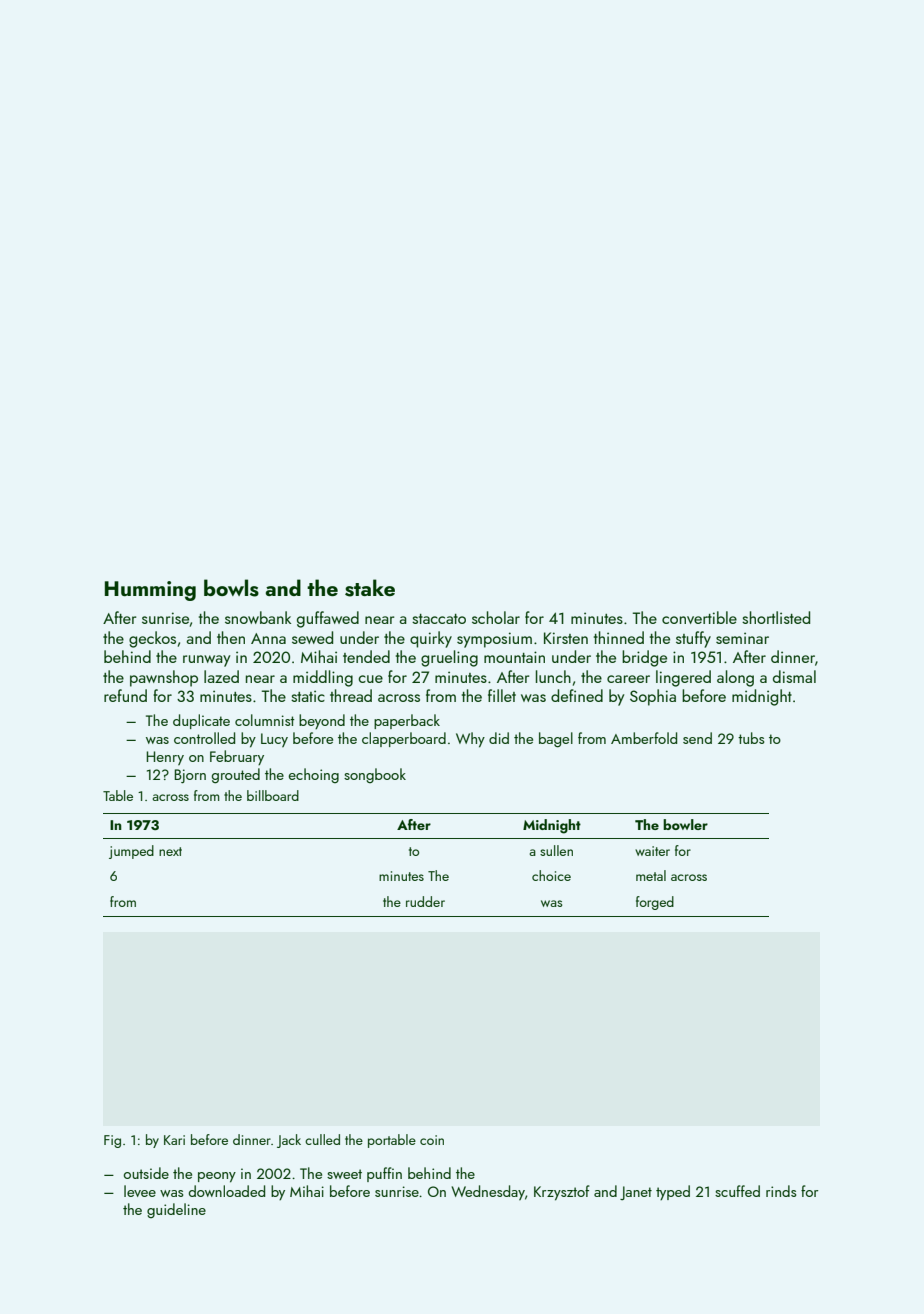  Describe the element at coordinates (150, 591) in the screenshot. I see `Humming` at that location.
